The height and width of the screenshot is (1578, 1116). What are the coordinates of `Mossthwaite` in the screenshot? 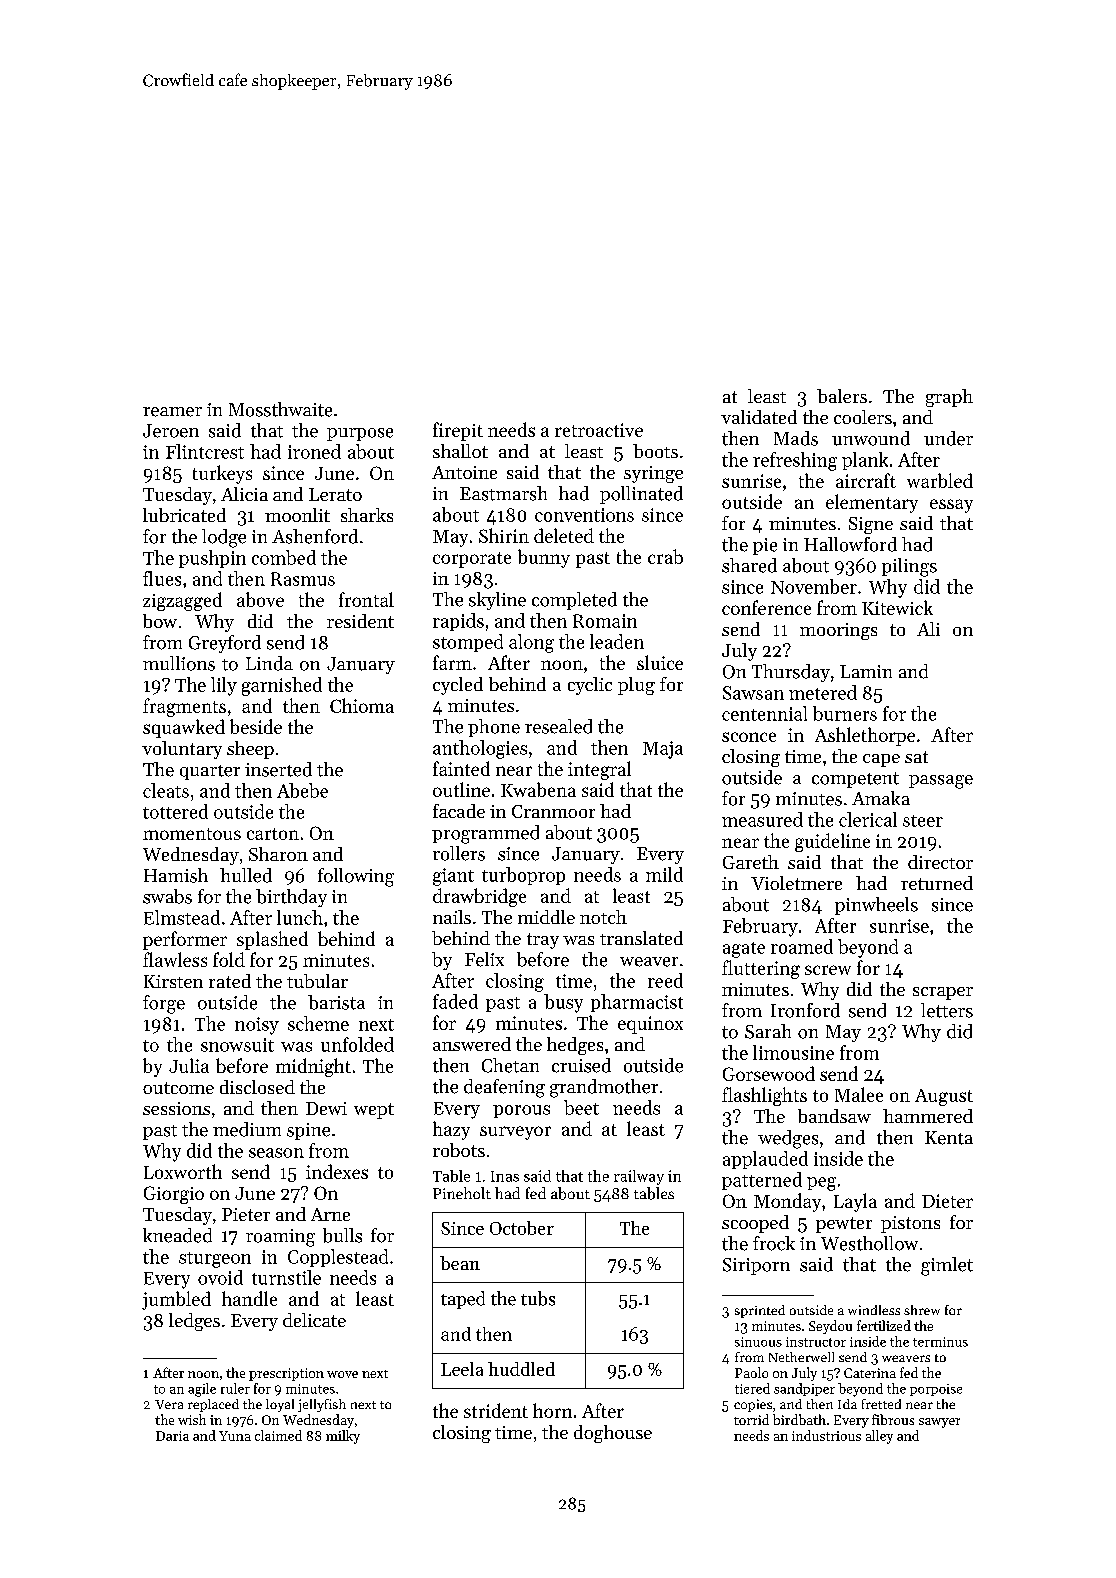 It's located at (280, 409).
